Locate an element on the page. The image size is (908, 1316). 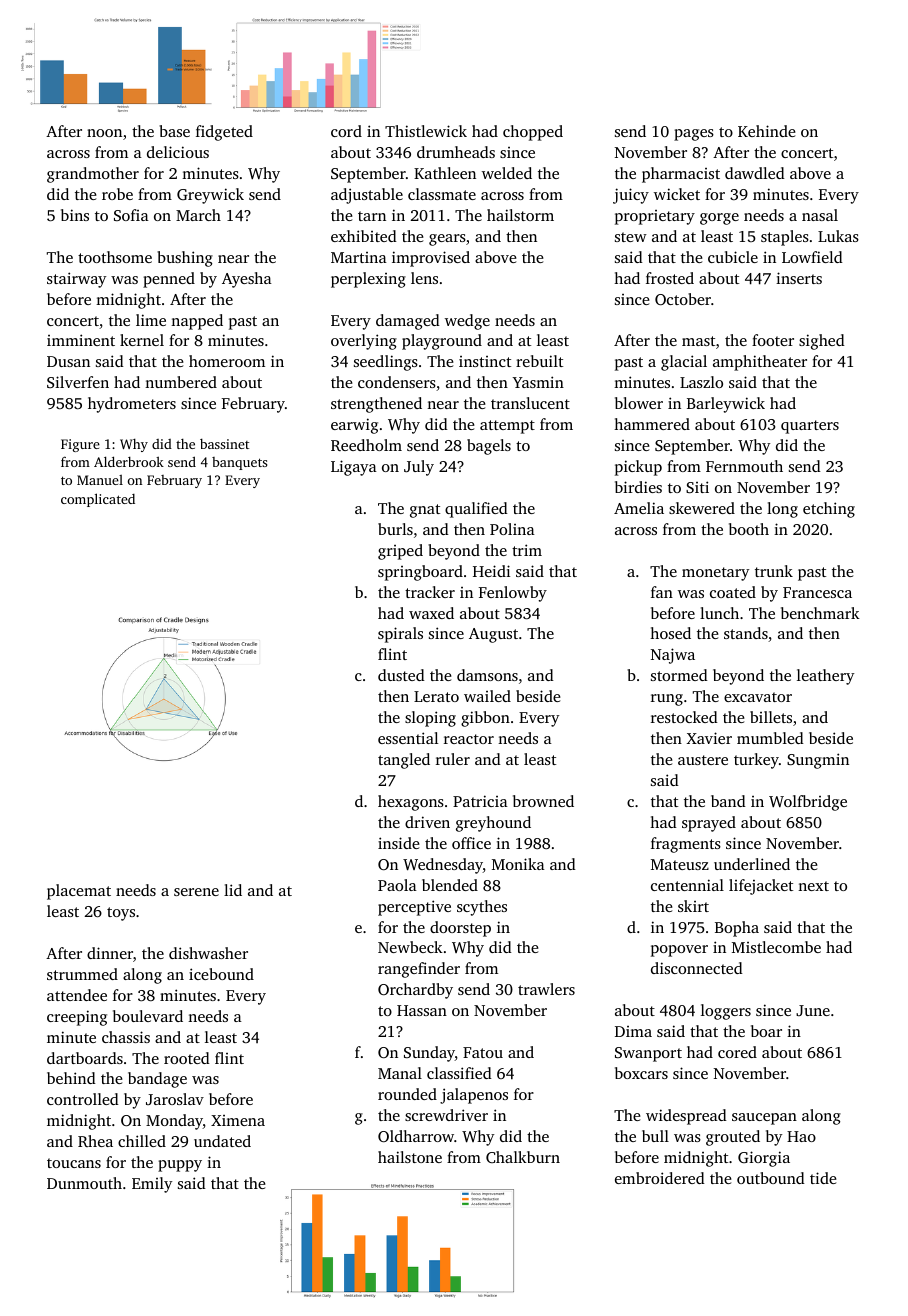
complicated is located at coordinates (98, 500).
